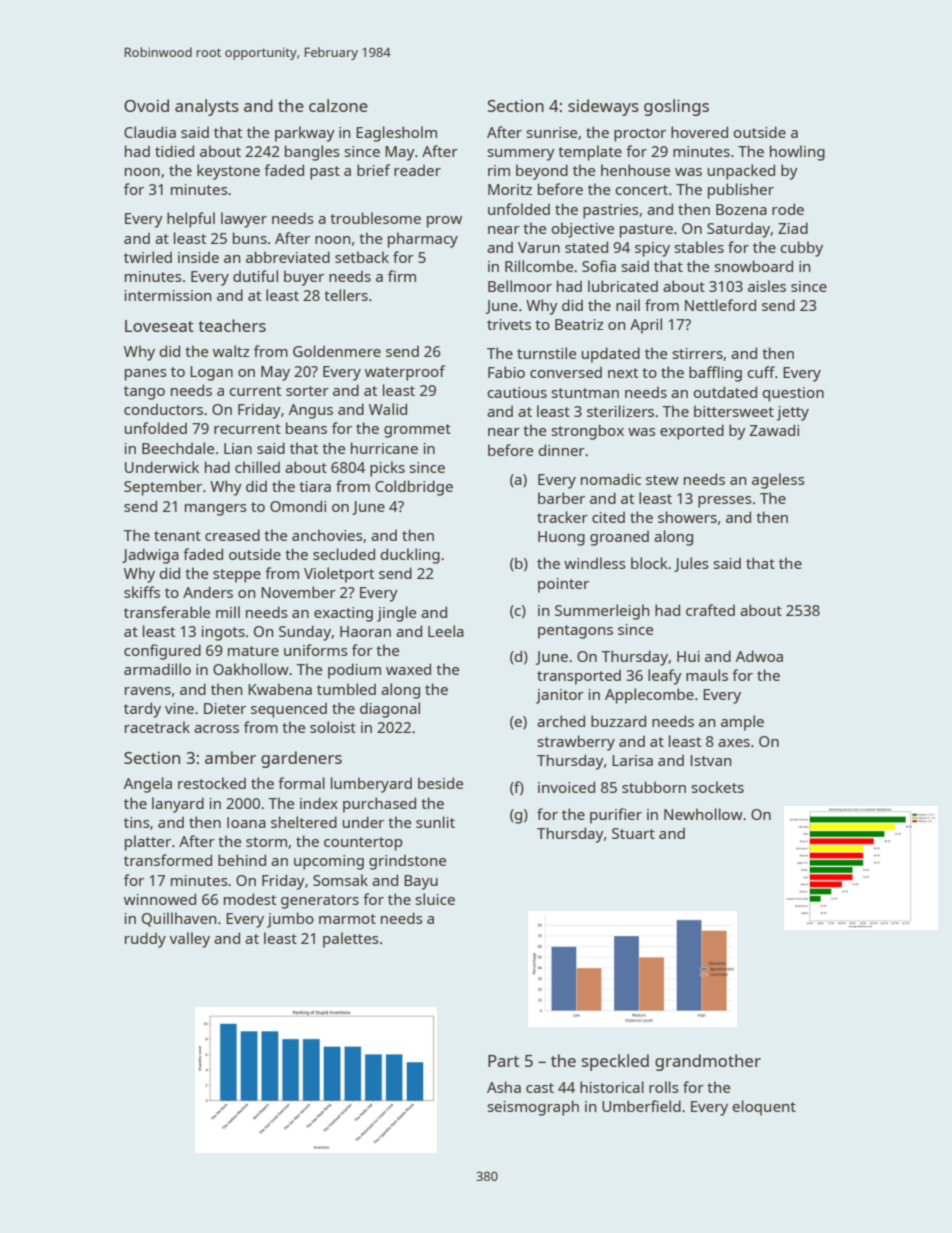  Describe the element at coordinates (628, 305) in the page. I see `nail` at that location.
